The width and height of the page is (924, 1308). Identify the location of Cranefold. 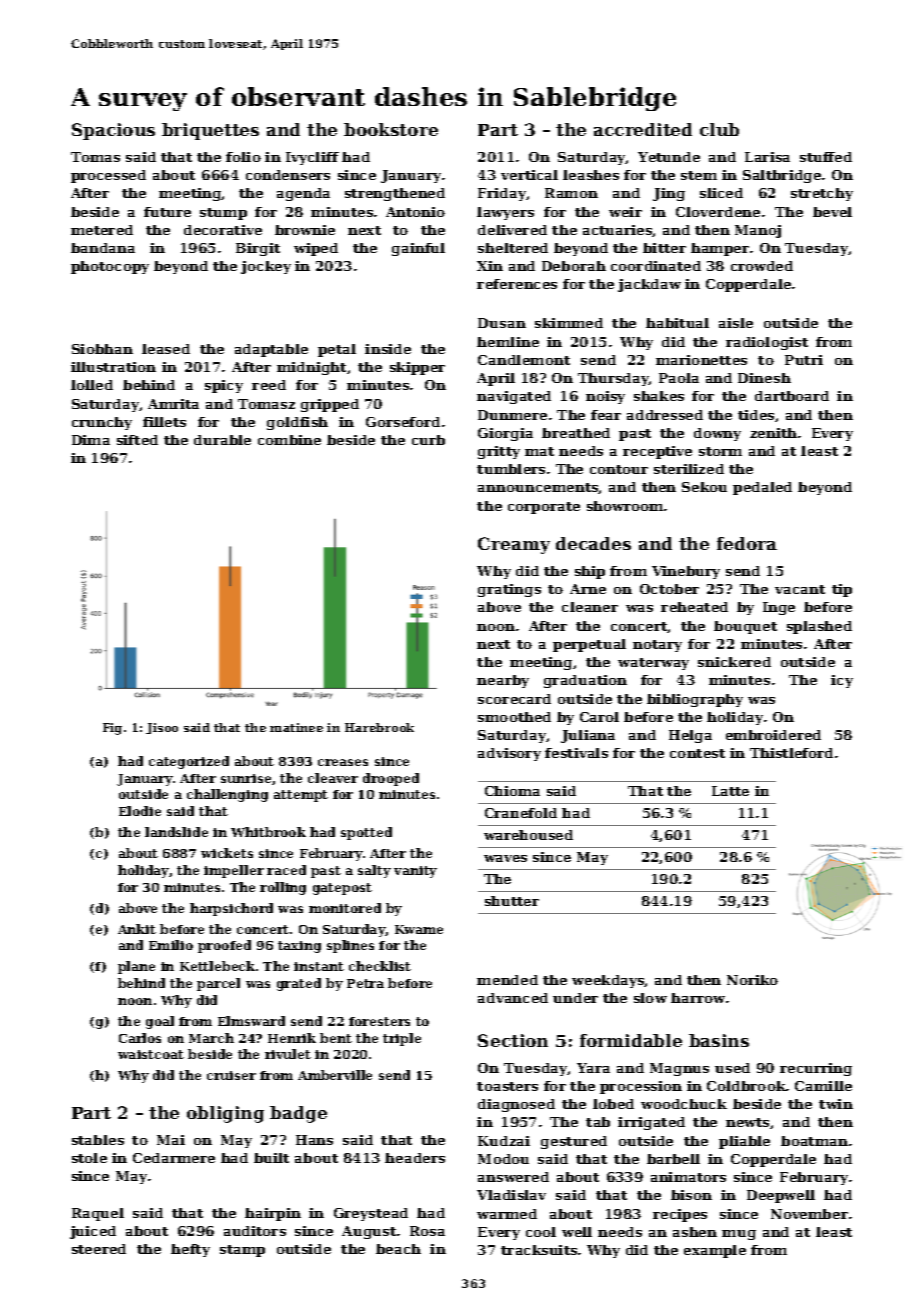
(521, 813).
